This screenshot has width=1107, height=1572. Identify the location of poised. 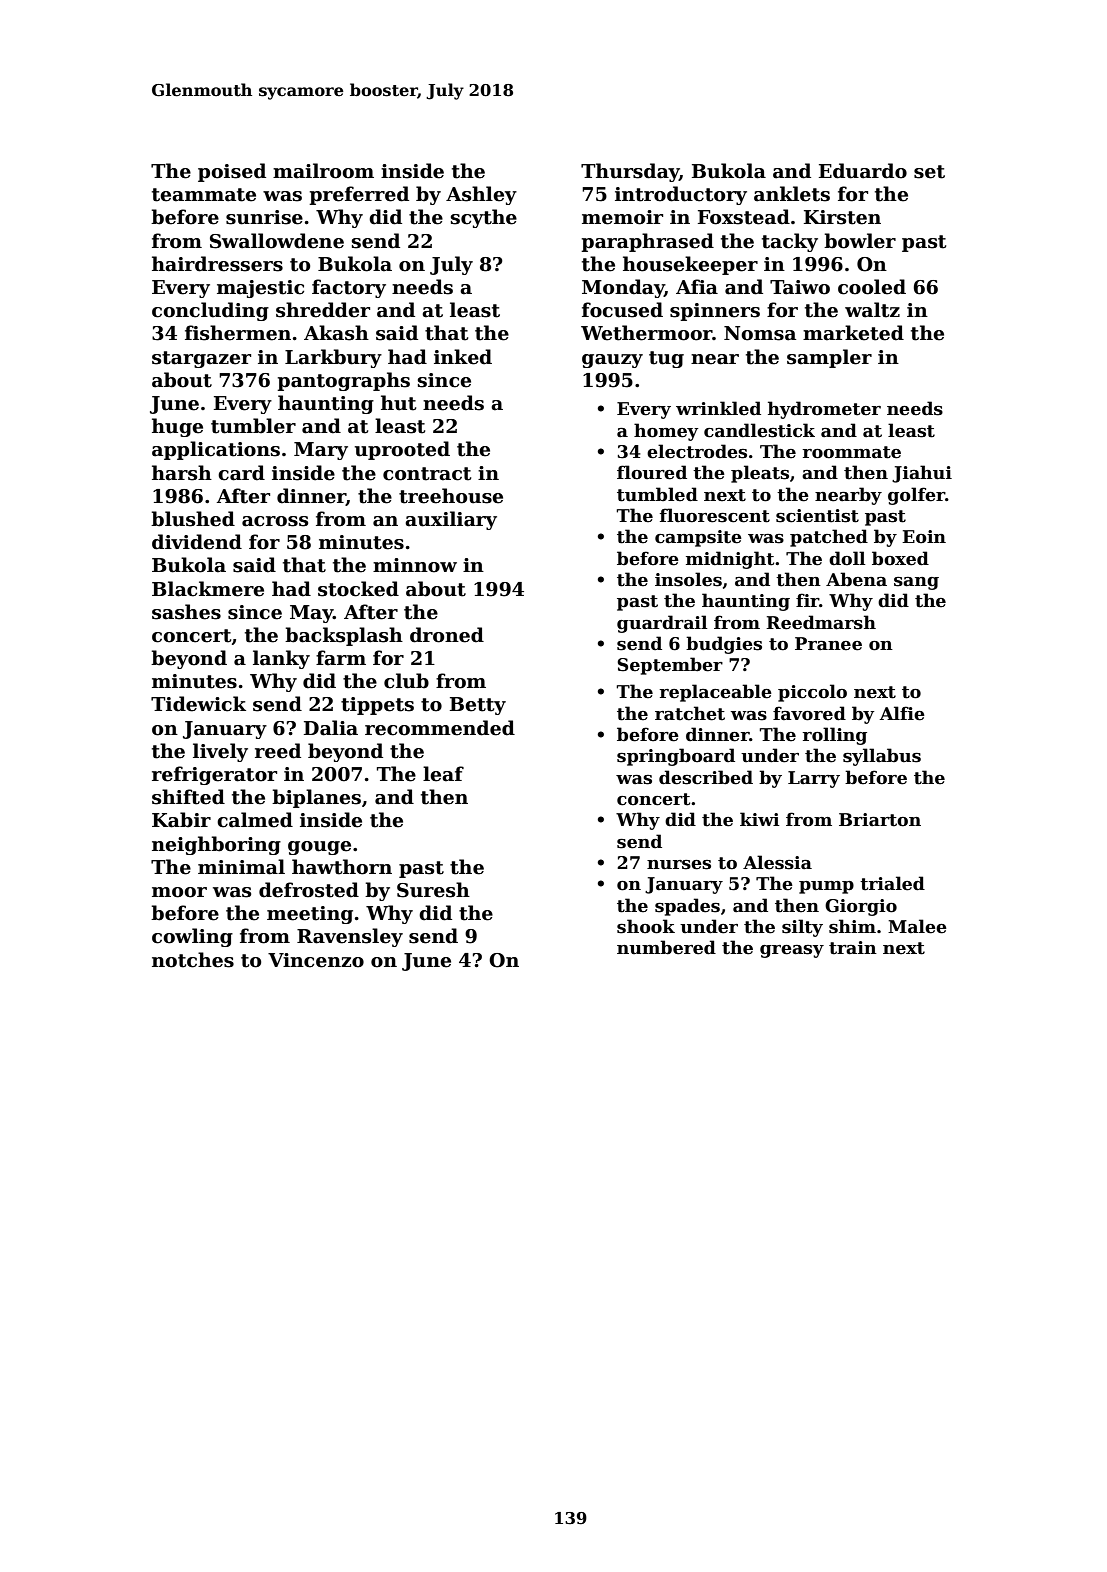
(232, 172).
